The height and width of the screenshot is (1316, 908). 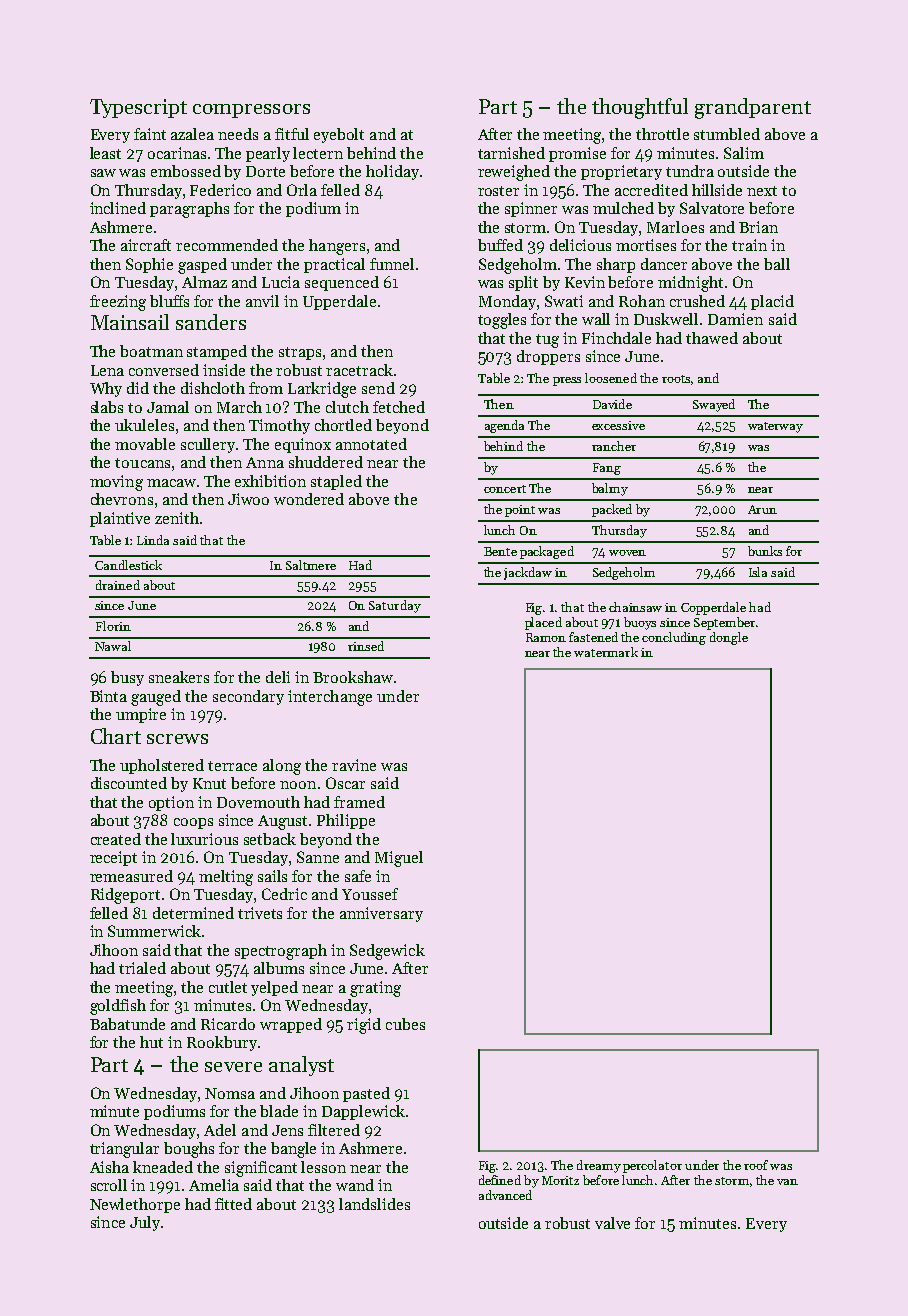 I want to click on receipt, so click(x=113, y=858).
